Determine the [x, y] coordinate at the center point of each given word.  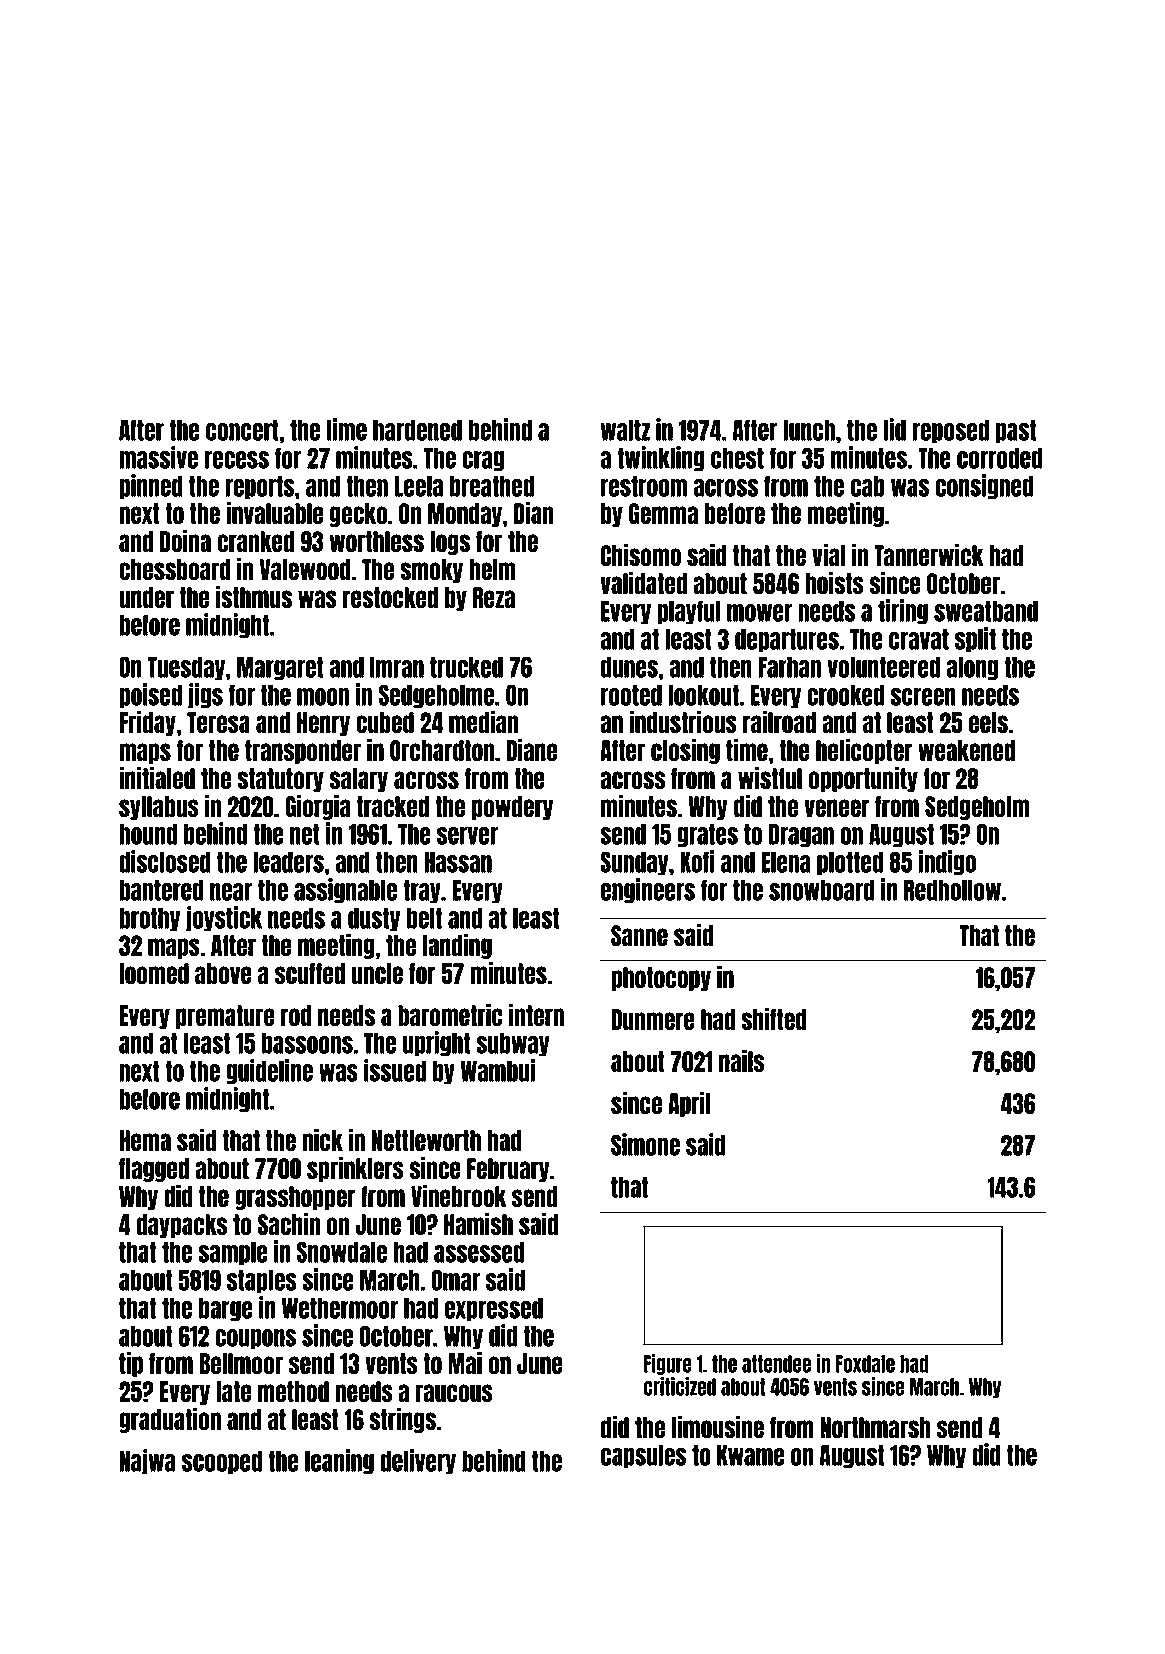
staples [262, 1282]
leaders [288, 862]
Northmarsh [875, 1427]
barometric [450, 1015]
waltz [625, 430]
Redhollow [952, 890]
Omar [456, 1280]
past [1016, 432]
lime [347, 429]
